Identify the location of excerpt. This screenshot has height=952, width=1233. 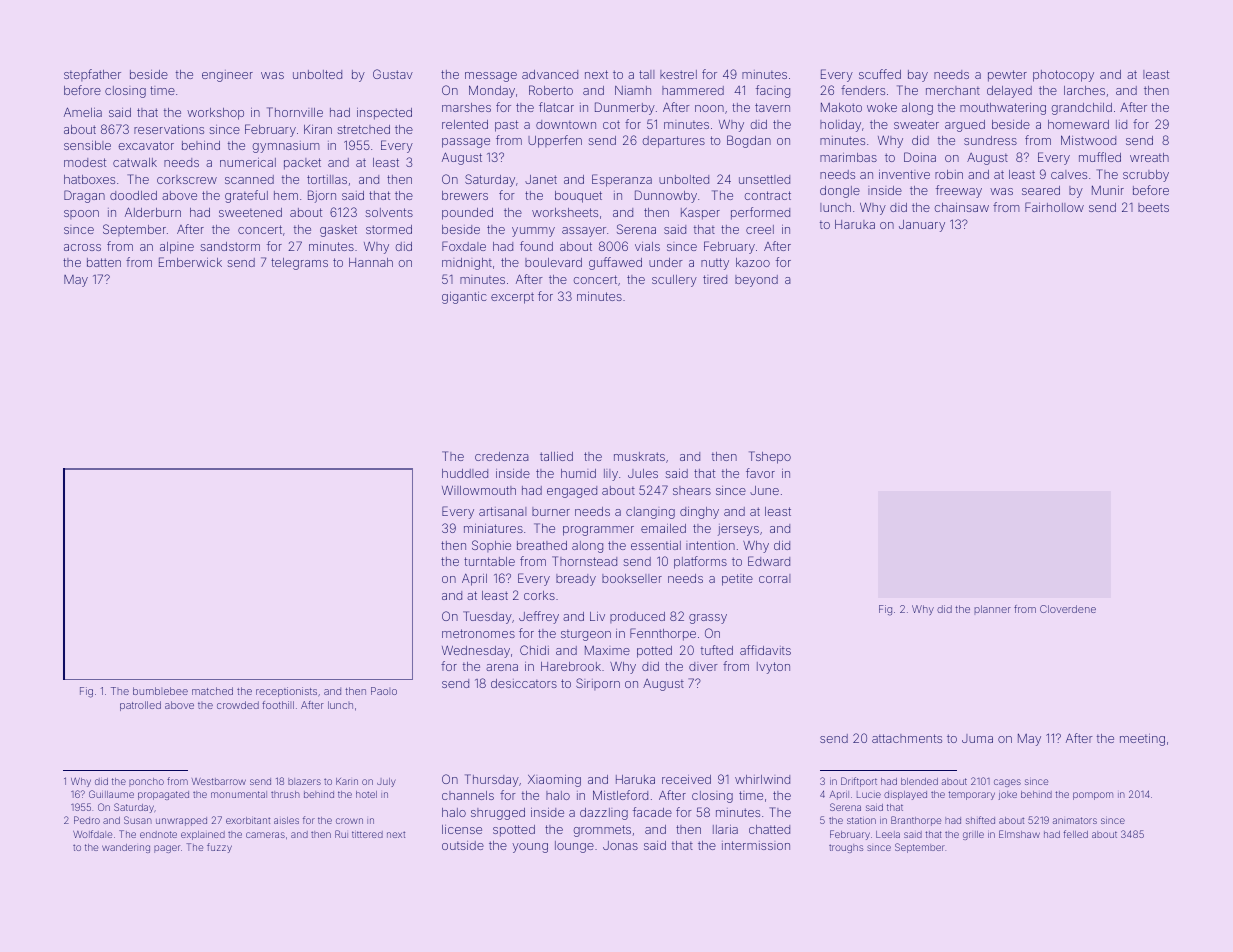
(512, 298).
